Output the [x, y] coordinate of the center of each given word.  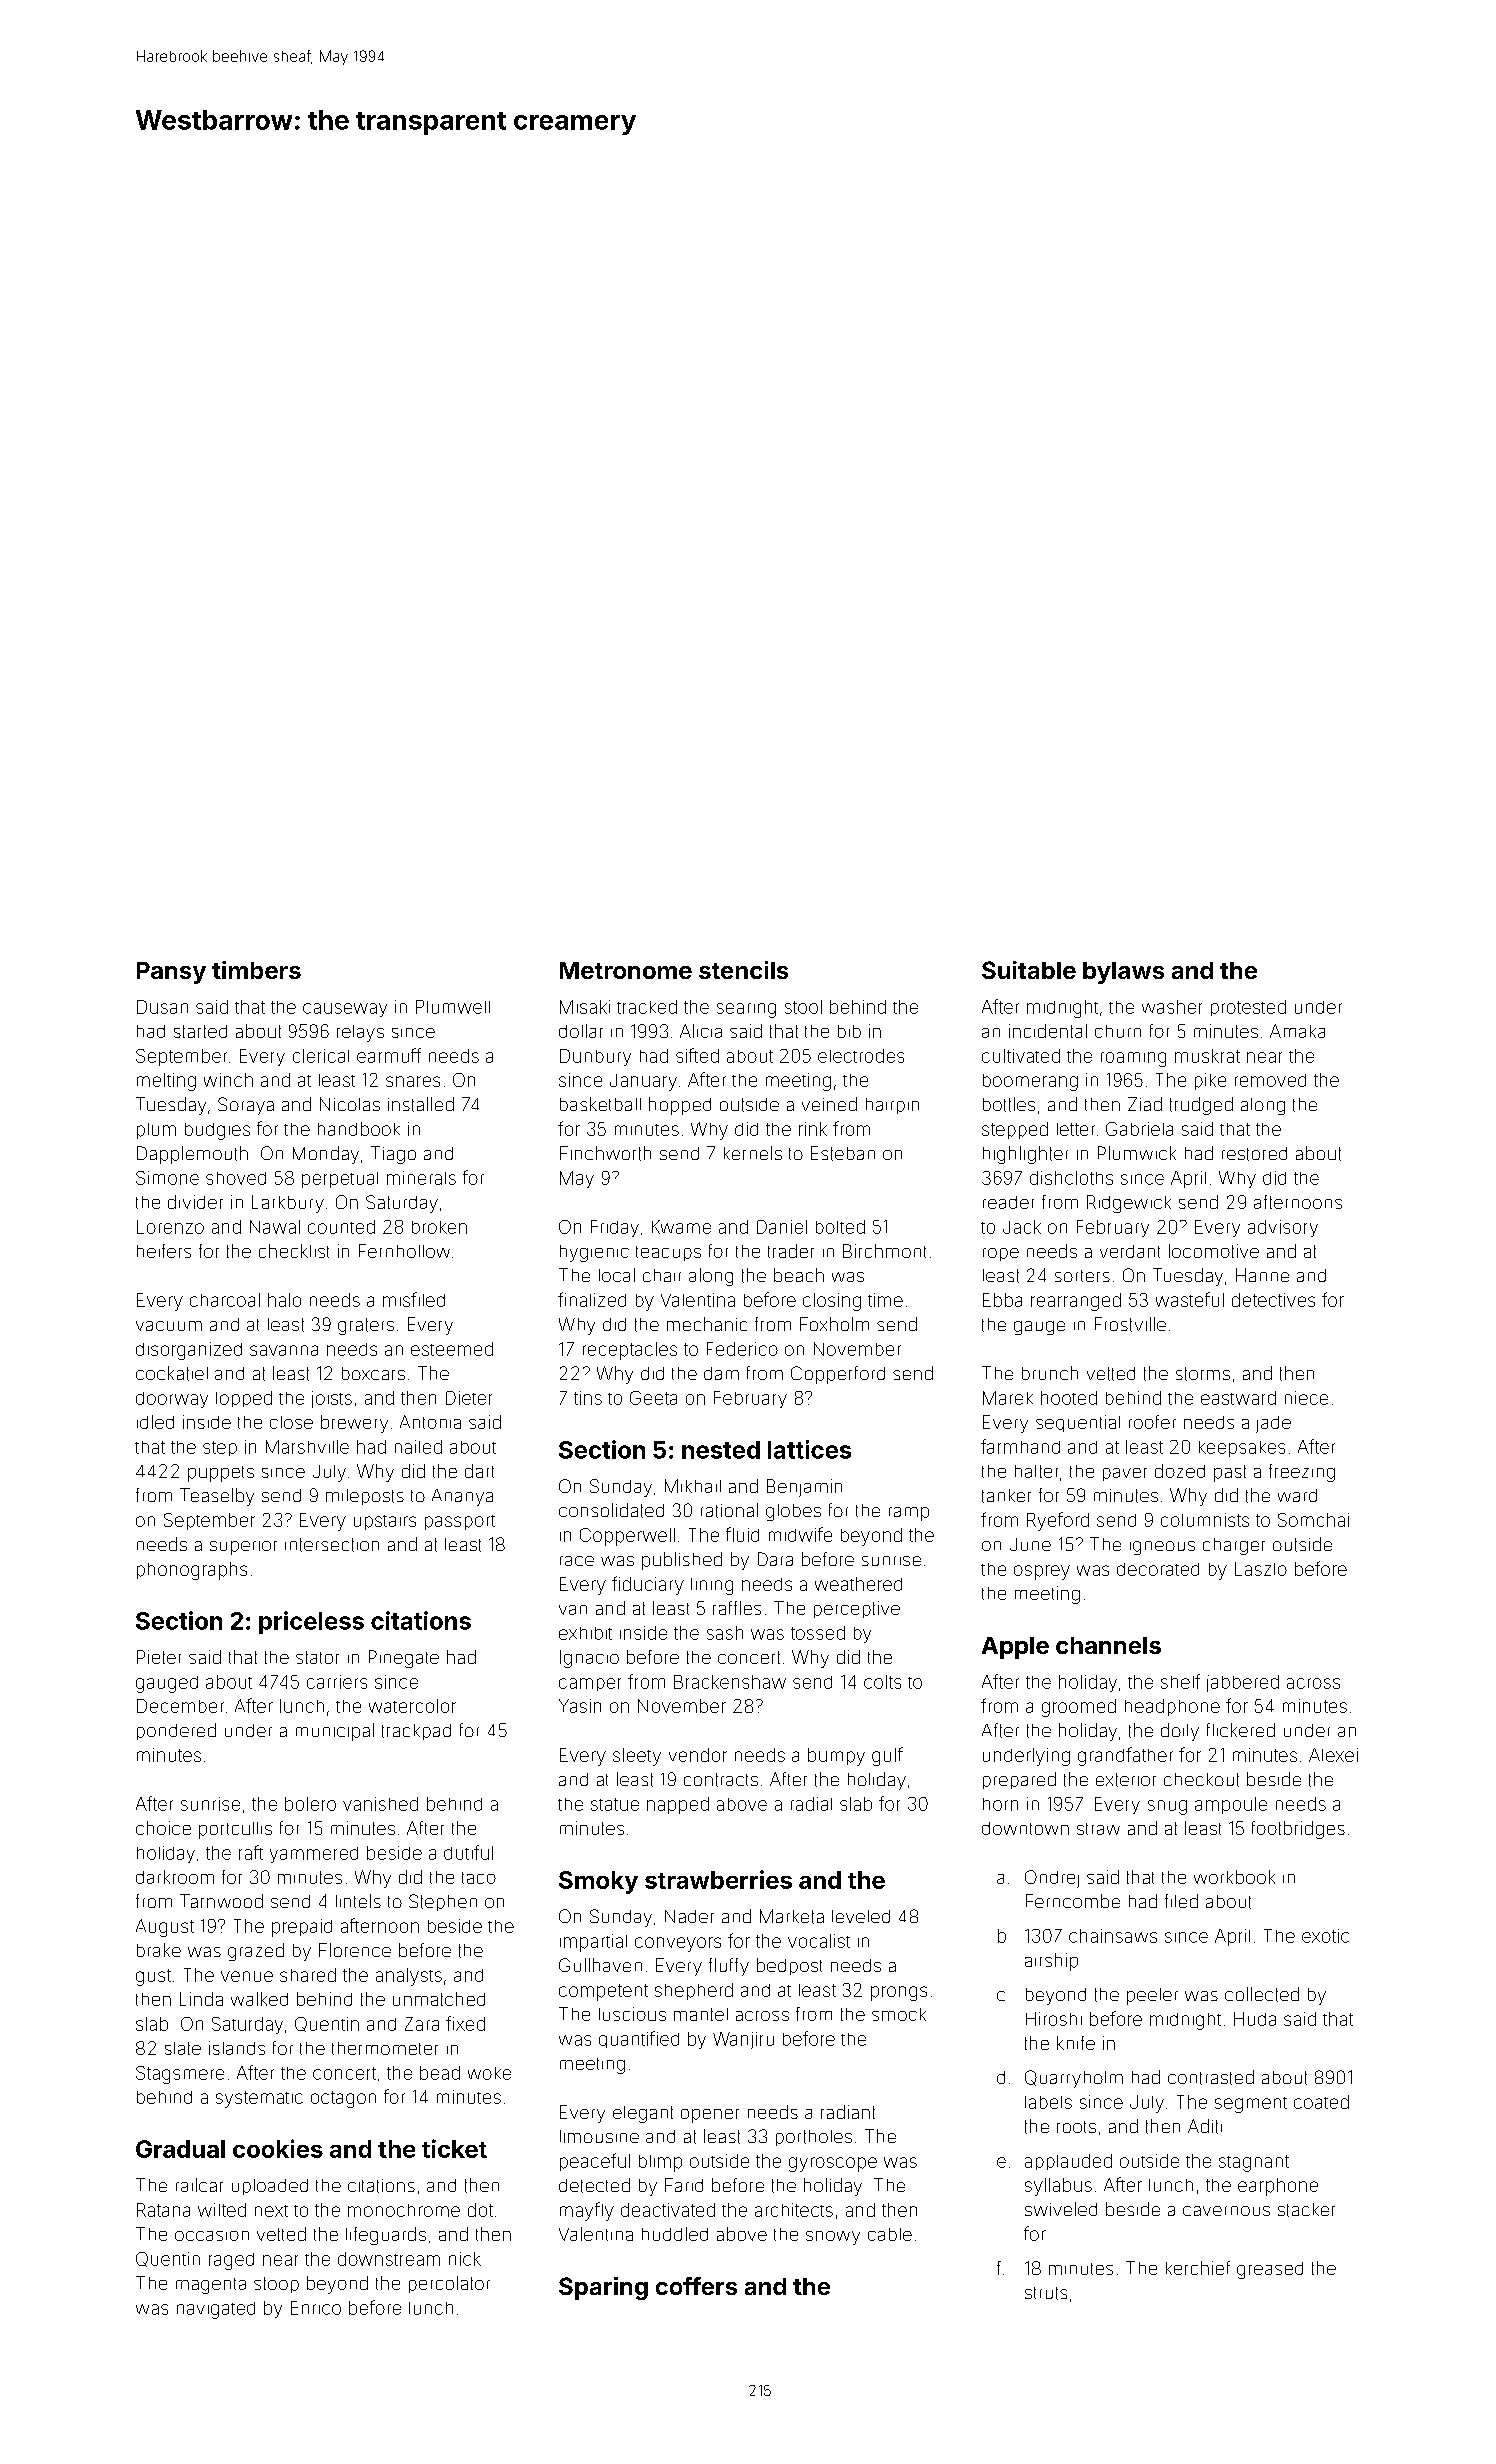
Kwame [681, 1227]
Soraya [246, 1106]
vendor [698, 1755]
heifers [164, 1251]
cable [890, 2234]
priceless [311, 1622]
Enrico [316, 2308]
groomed [1079, 1708]
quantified [639, 2039]
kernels [753, 1153]
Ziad [1145, 1104]
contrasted [1211, 2077]
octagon [343, 2099]
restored [1254, 1154]
